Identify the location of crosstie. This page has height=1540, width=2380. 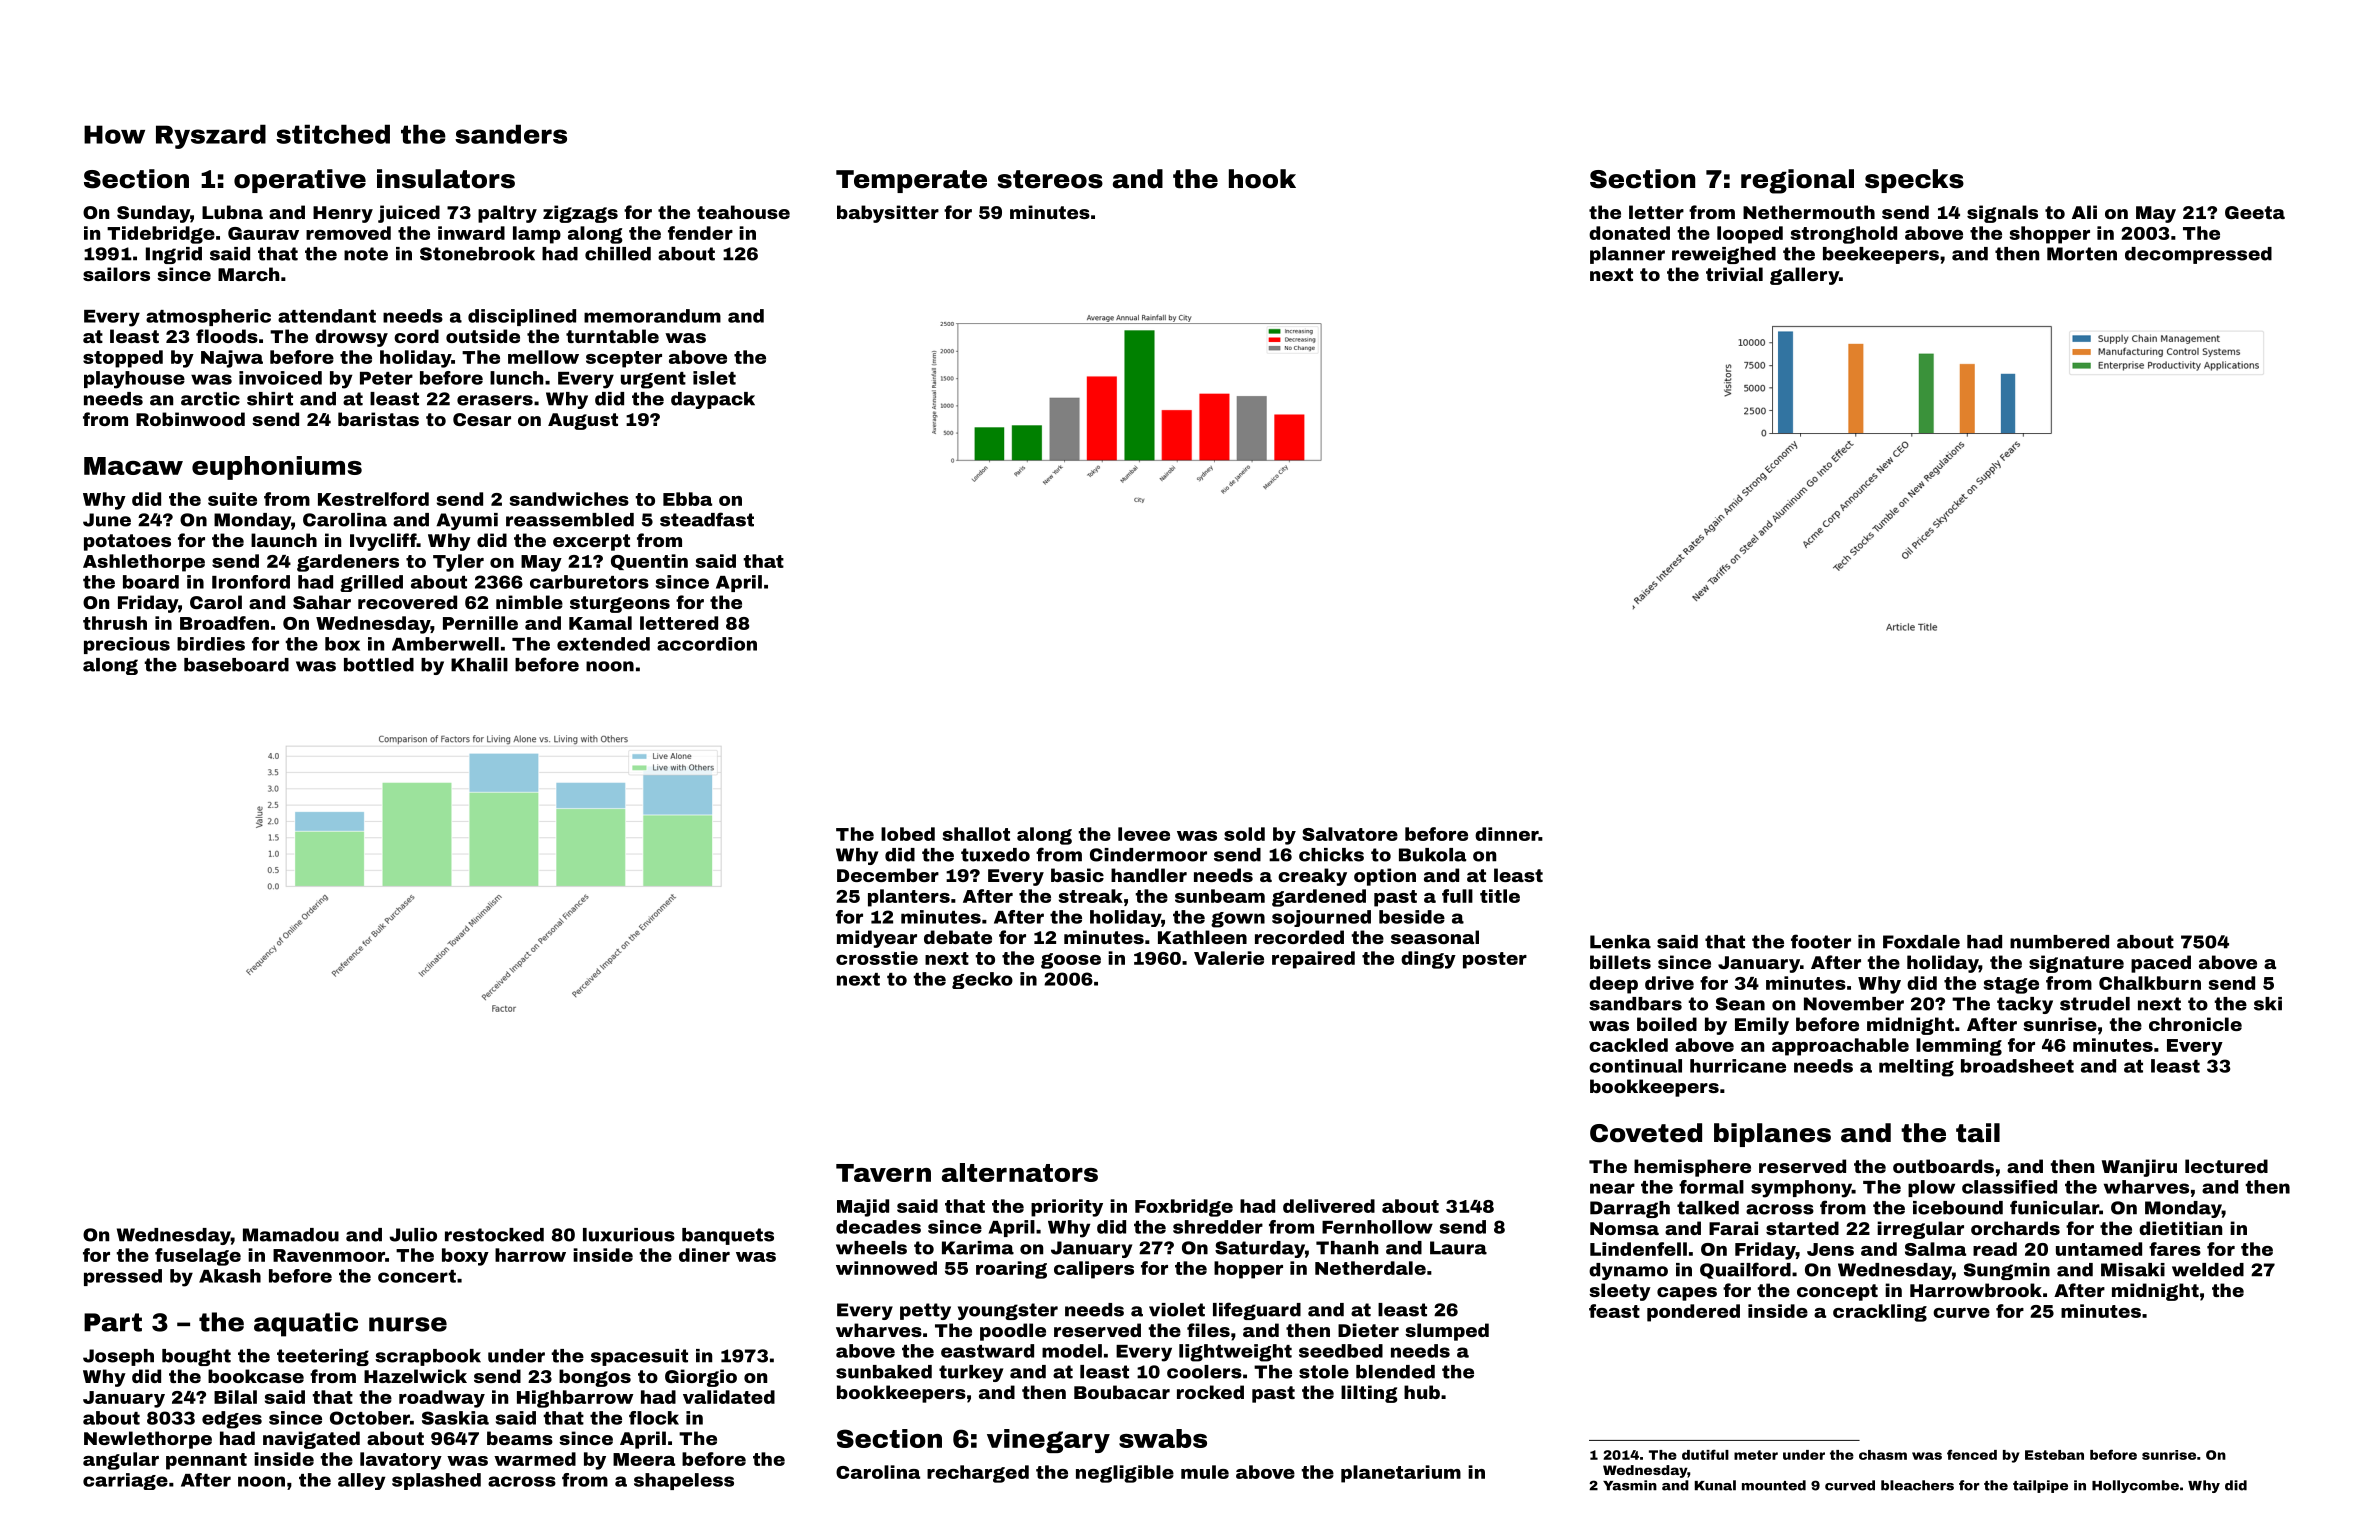
(877, 958).
